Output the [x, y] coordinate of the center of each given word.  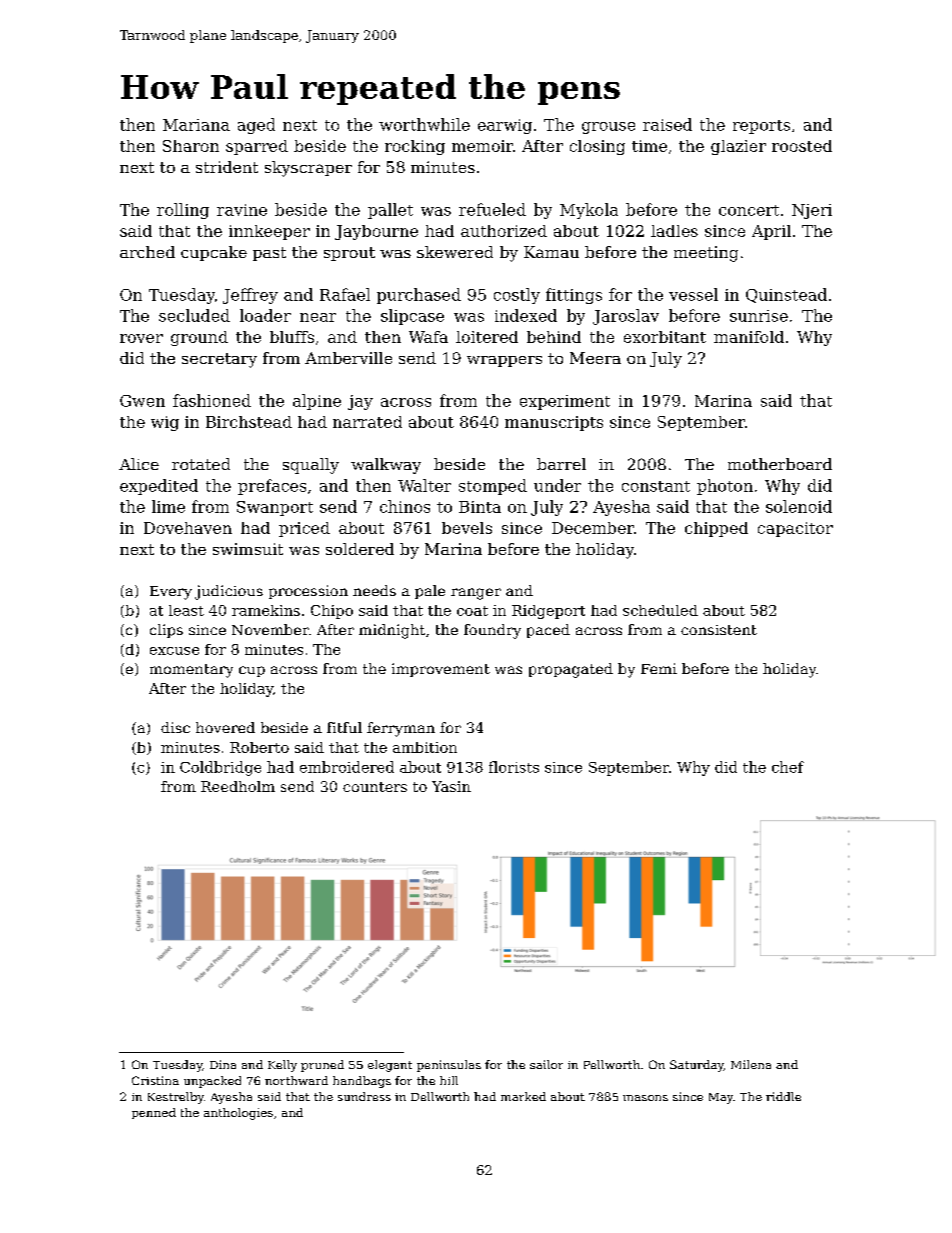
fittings [574, 296]
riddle [783, 1096]
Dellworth [440, 1096]
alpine [317, 402]
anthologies [238, 1114]
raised [667, 124]
